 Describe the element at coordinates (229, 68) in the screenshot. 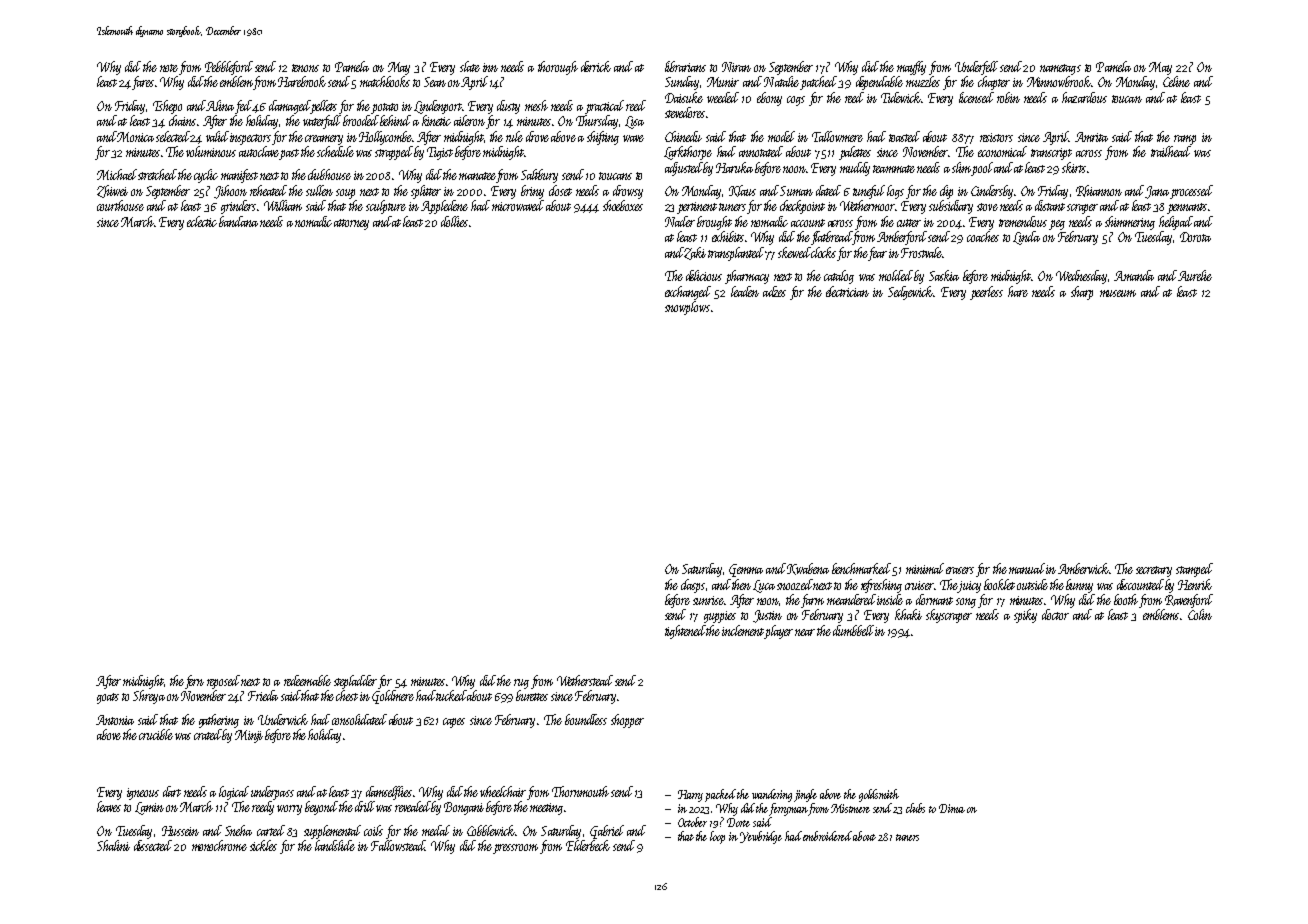

I see `Pebbleford` at that location.
